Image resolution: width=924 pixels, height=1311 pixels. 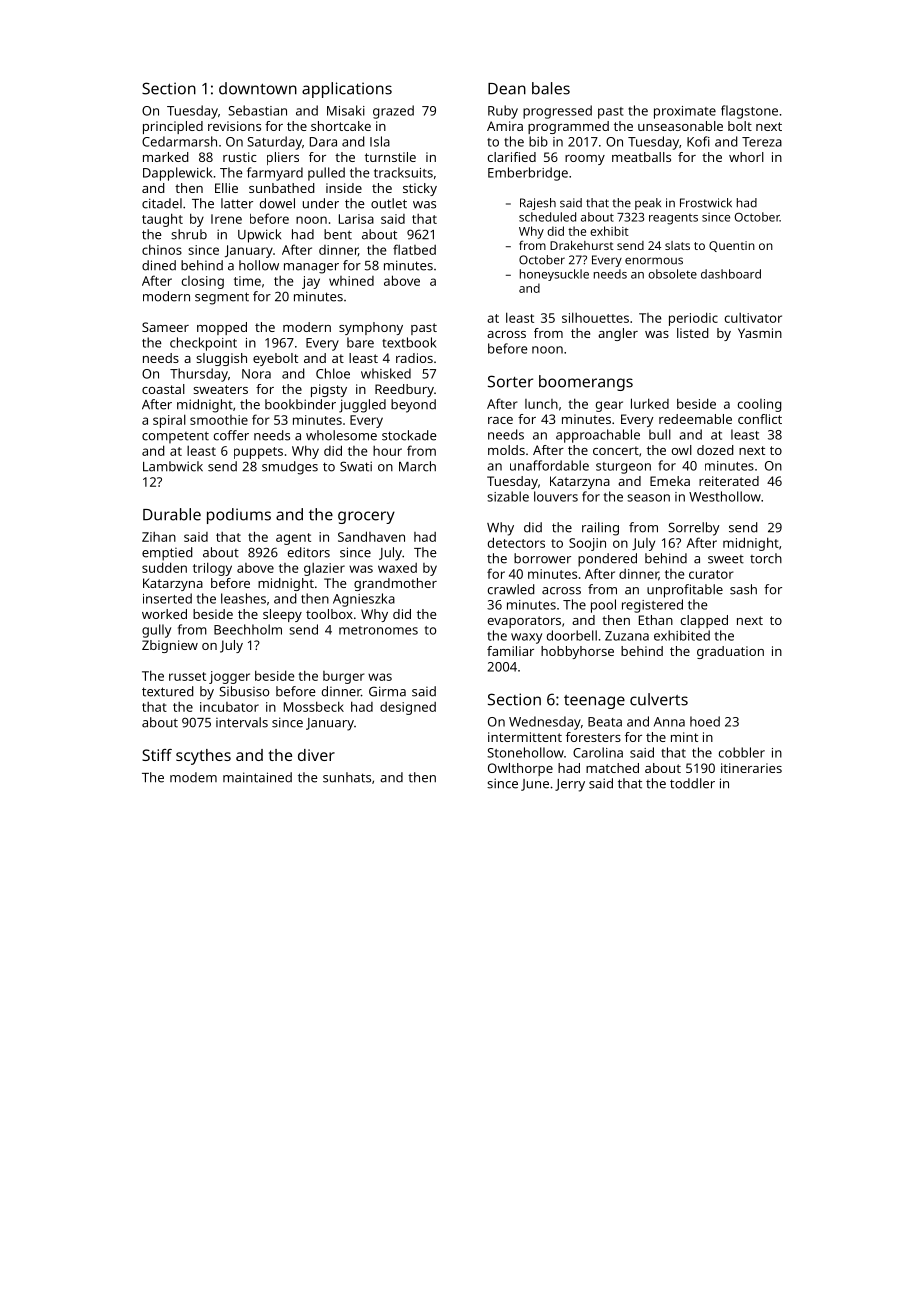 I want to click on reiterated, so click(x=729, y=481).
